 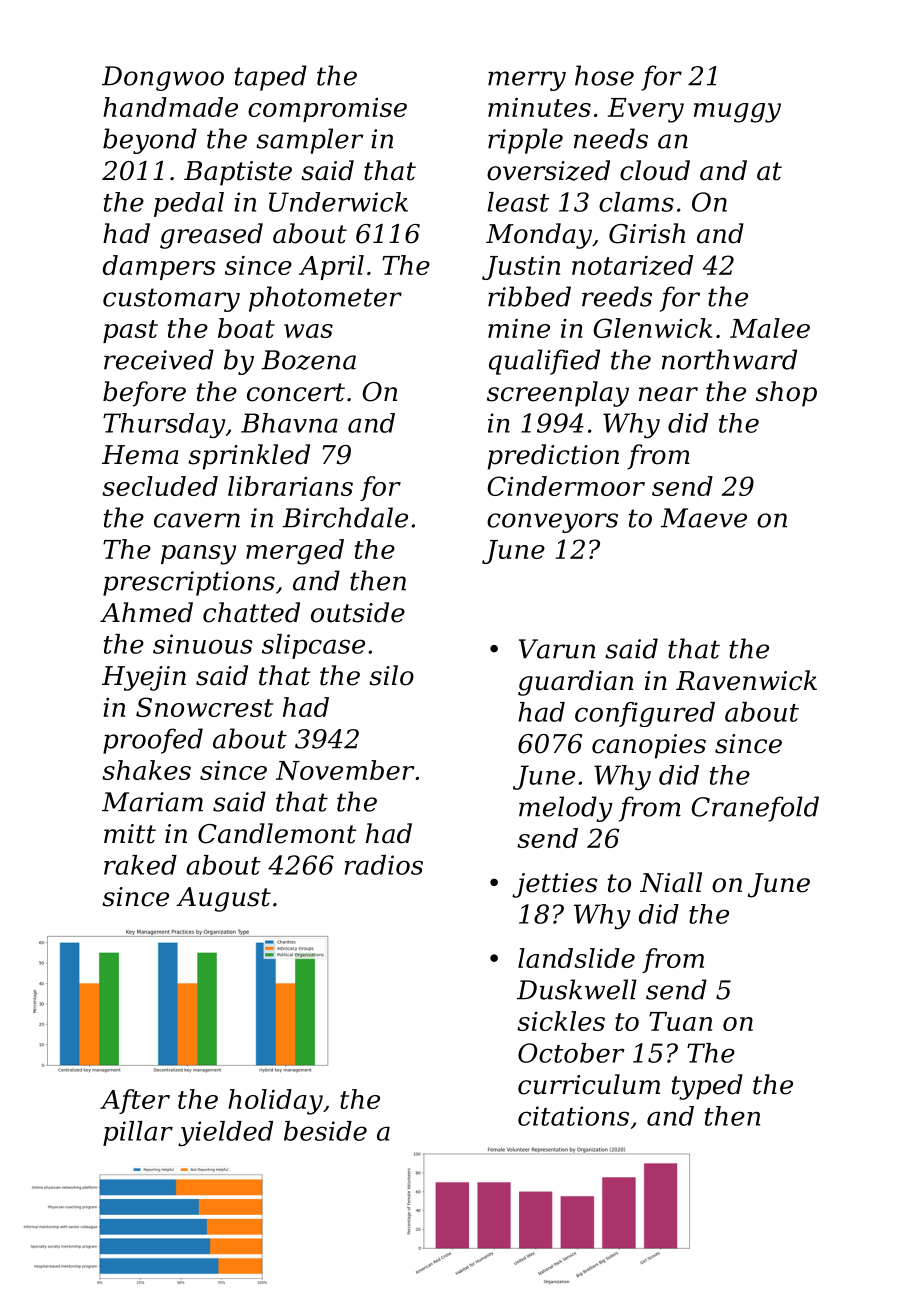 What do you see at coordinates (308, 331) in the image?
I see `was` at bounding box center [308, 331].
